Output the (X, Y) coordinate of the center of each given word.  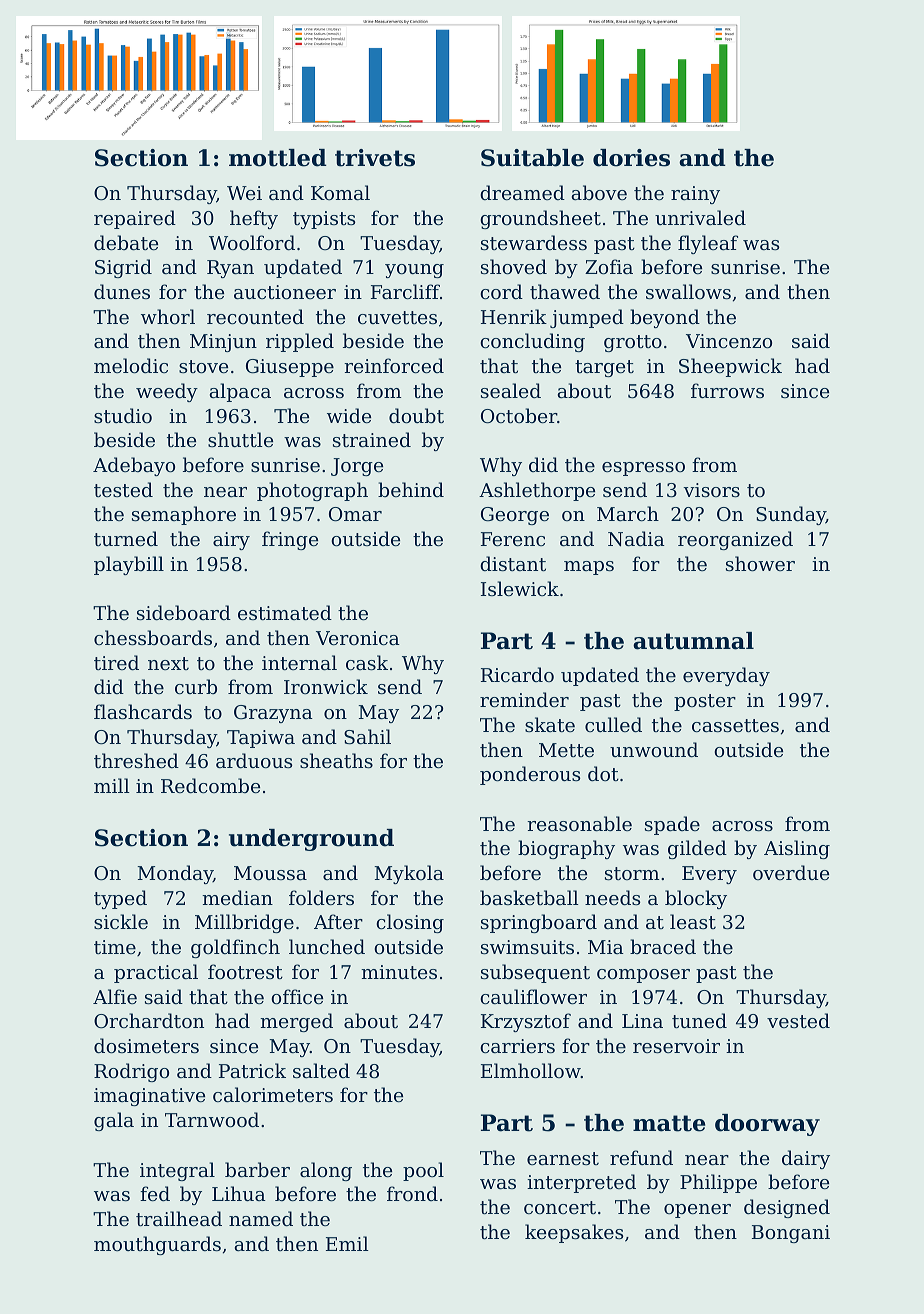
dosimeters (146, 1045)
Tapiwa (261, 739)
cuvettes (397, 317)
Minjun (223, 343)
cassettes (735, 725)
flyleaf (708, 244)
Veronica (358, 638)
